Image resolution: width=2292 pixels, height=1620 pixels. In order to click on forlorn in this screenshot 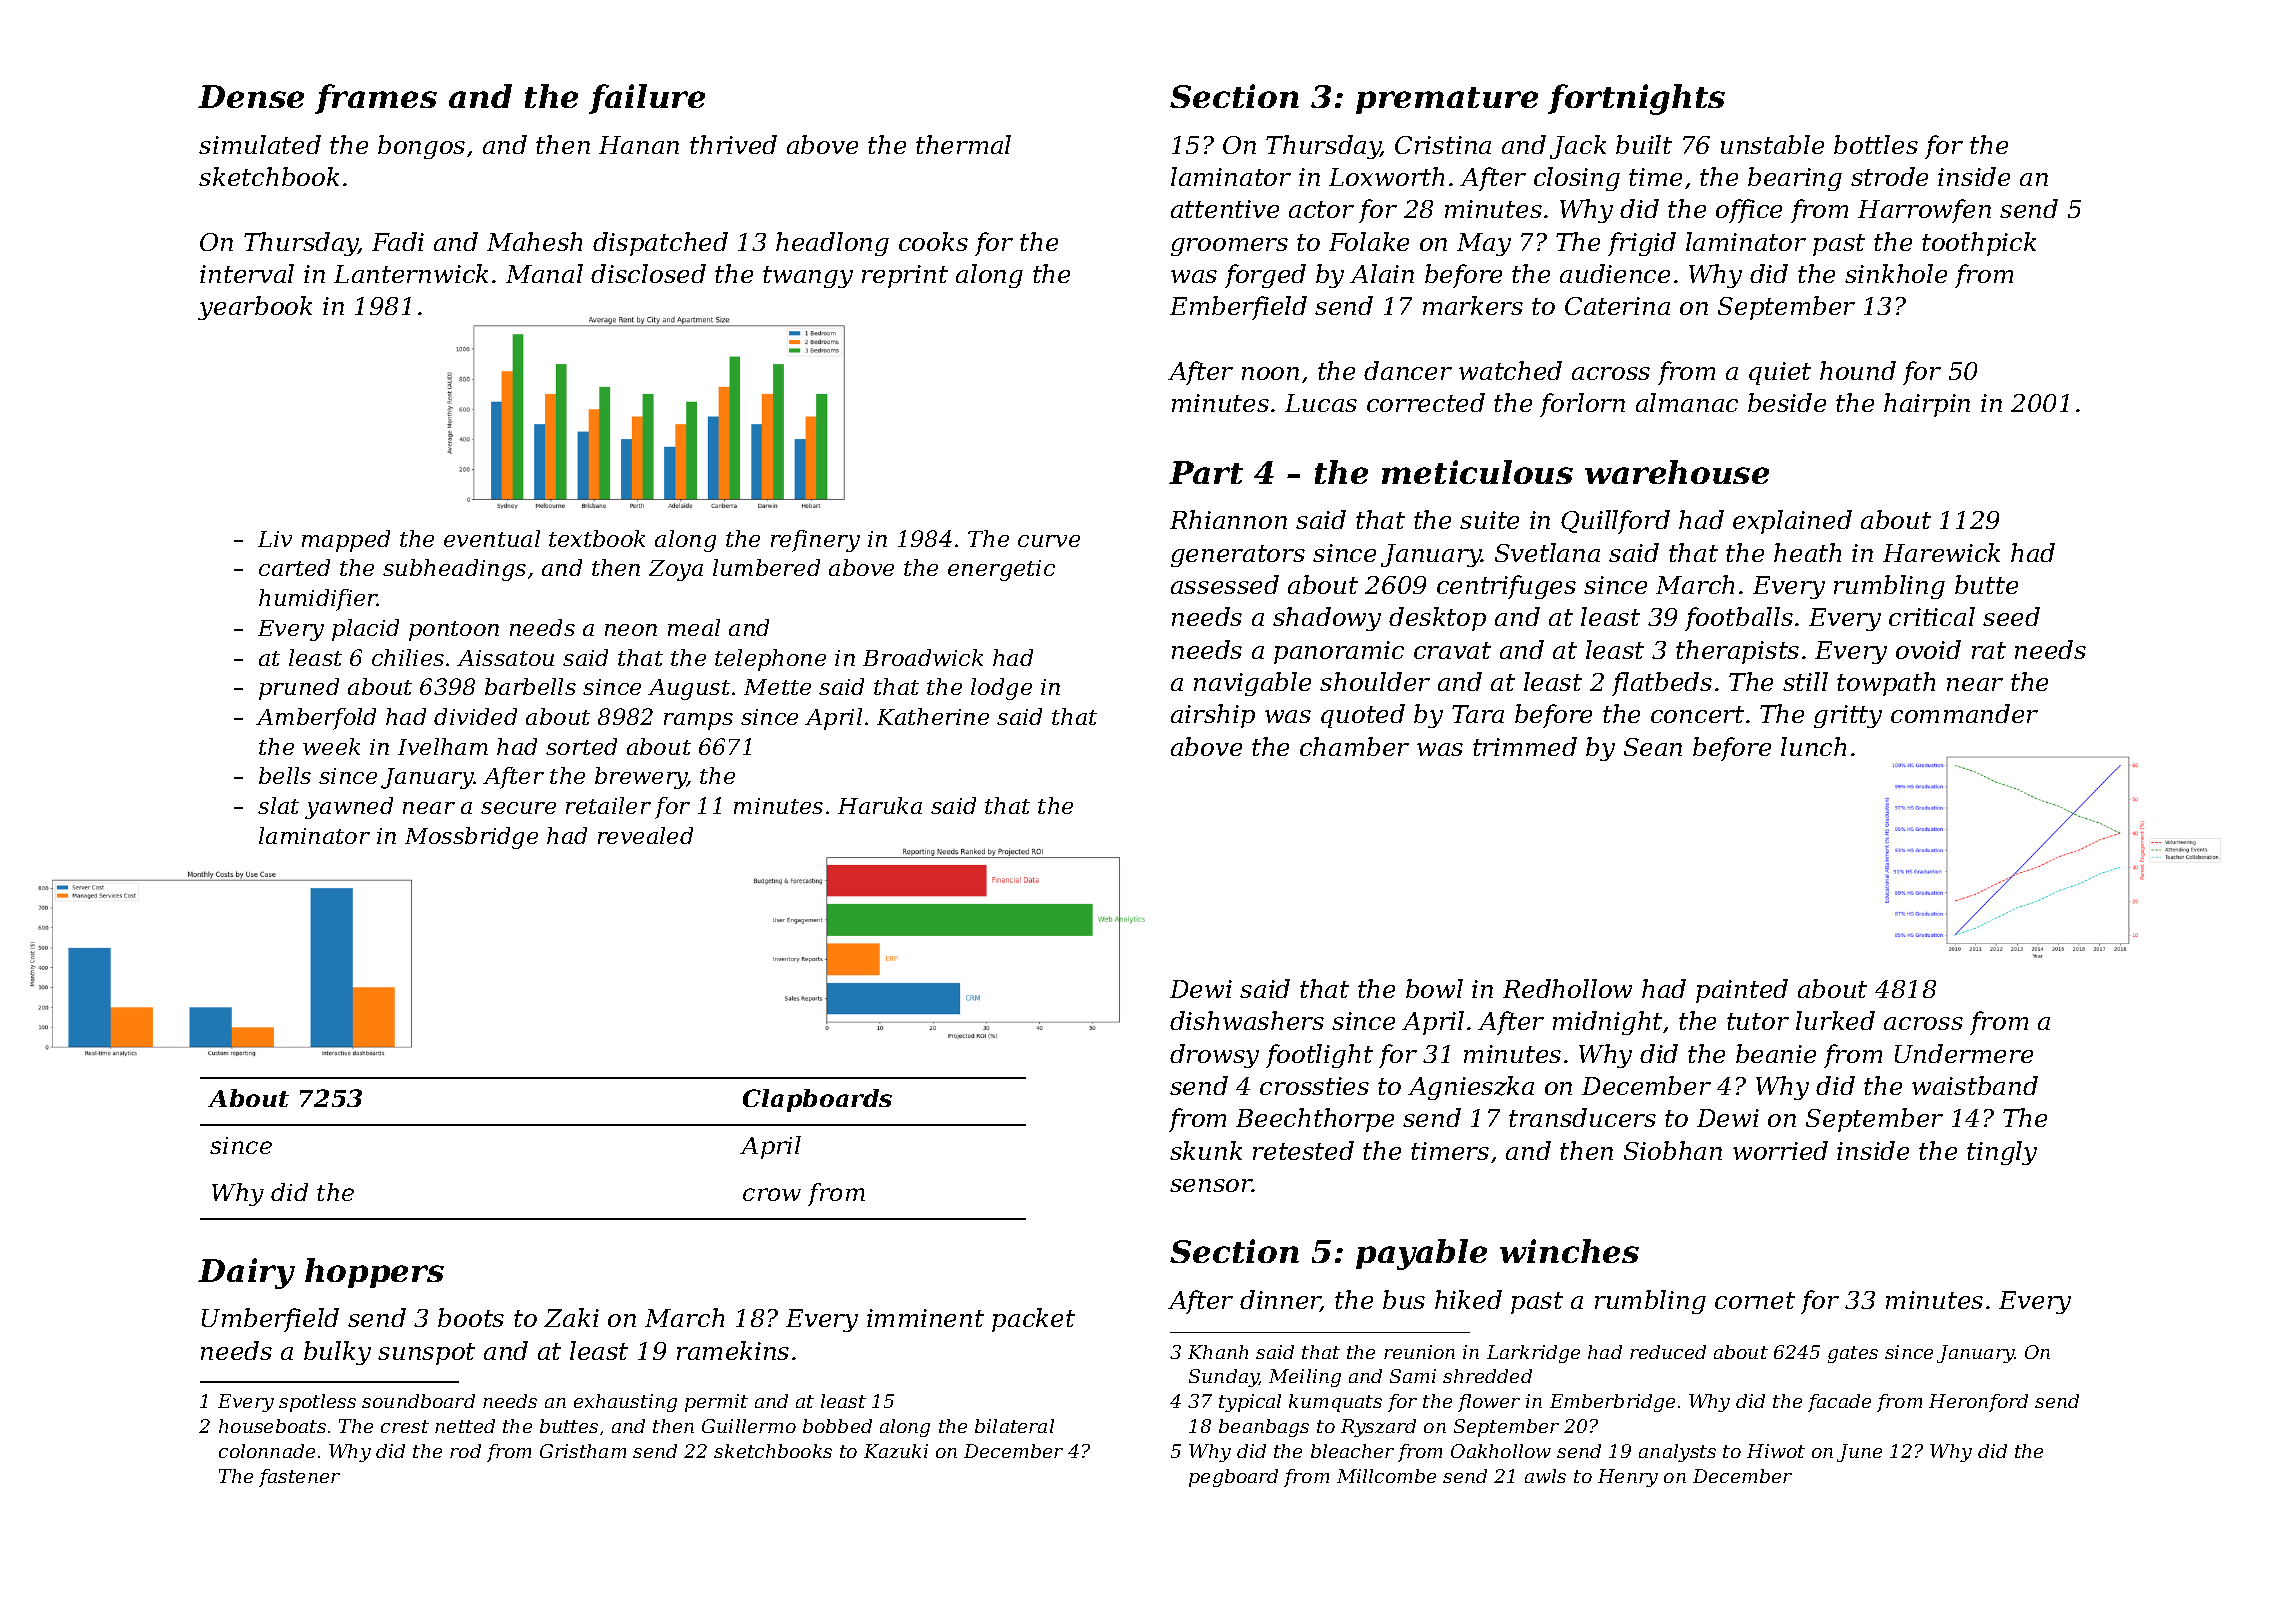, I will do `click(1582, 405)`.
